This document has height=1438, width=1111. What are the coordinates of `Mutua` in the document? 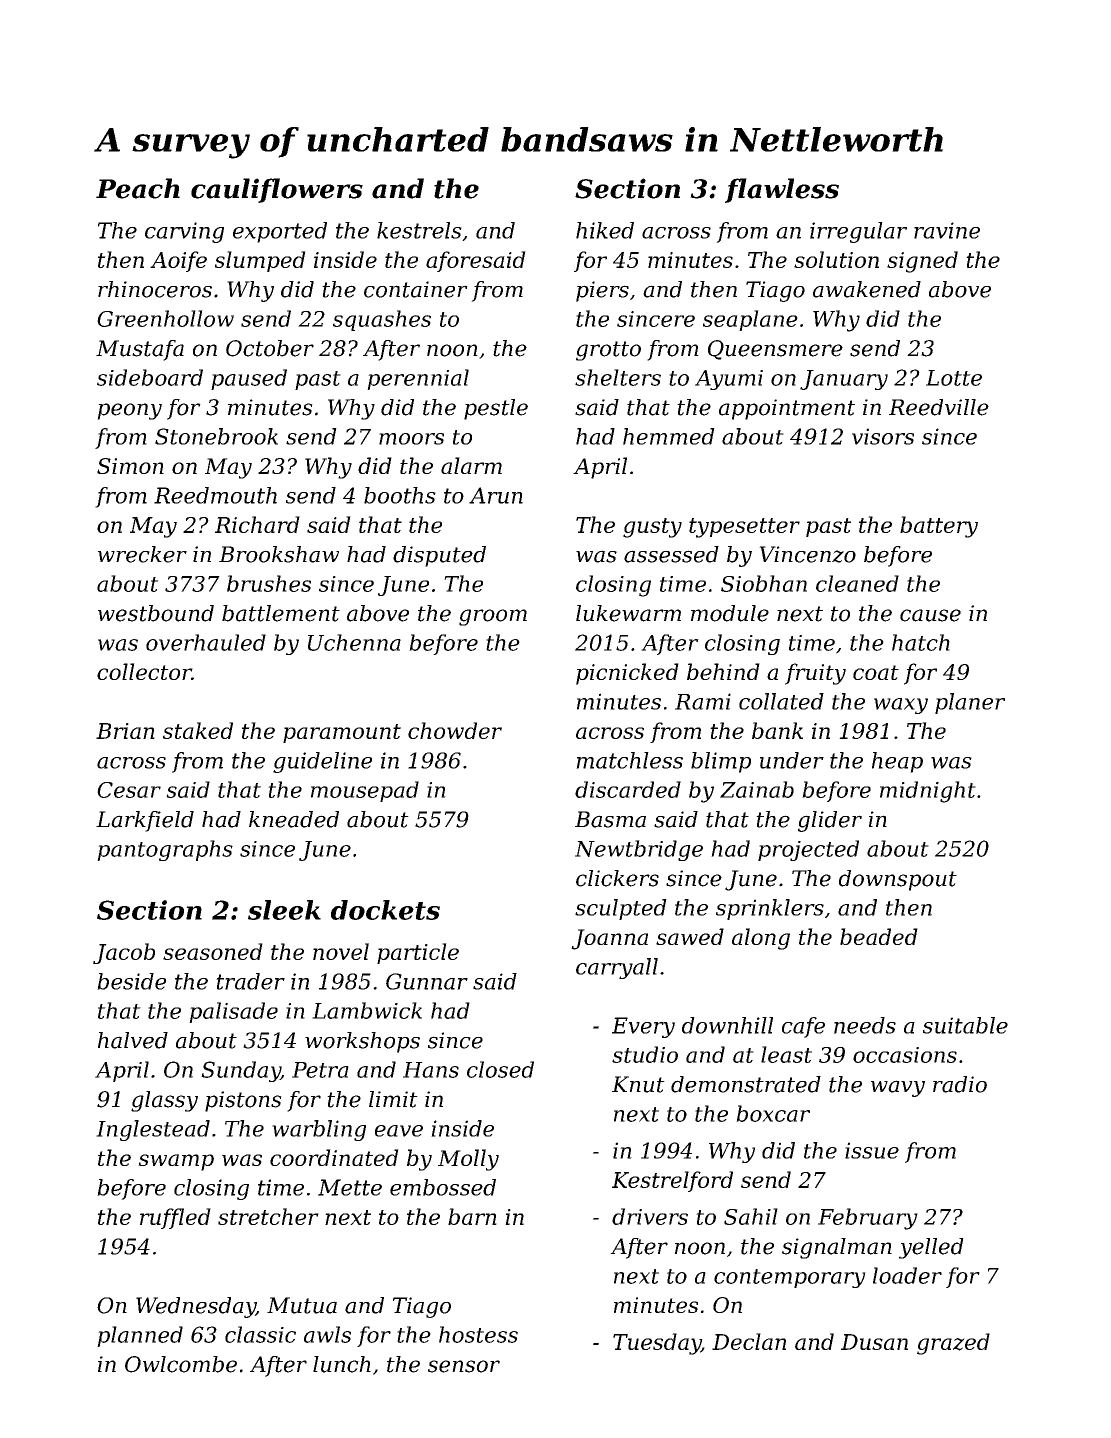 It's located at (302, 1305).
